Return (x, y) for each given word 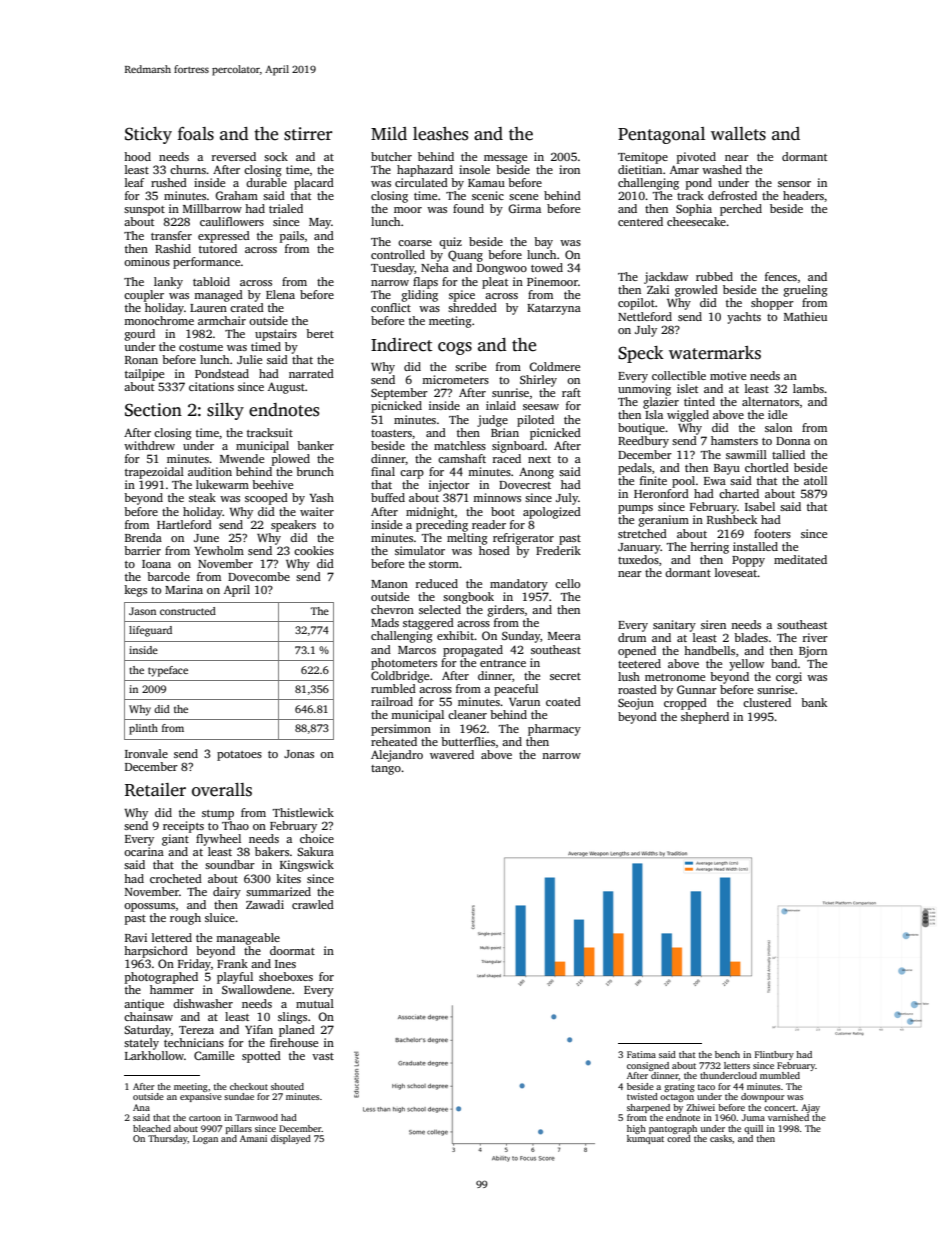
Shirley (538, 381)
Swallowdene (256, 989)
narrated (311, 373)
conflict (391, 307)
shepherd (705, 718)
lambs (808, 388)
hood (137, 156)
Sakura (315, 851)
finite (653, 480)
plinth (143, 729)
